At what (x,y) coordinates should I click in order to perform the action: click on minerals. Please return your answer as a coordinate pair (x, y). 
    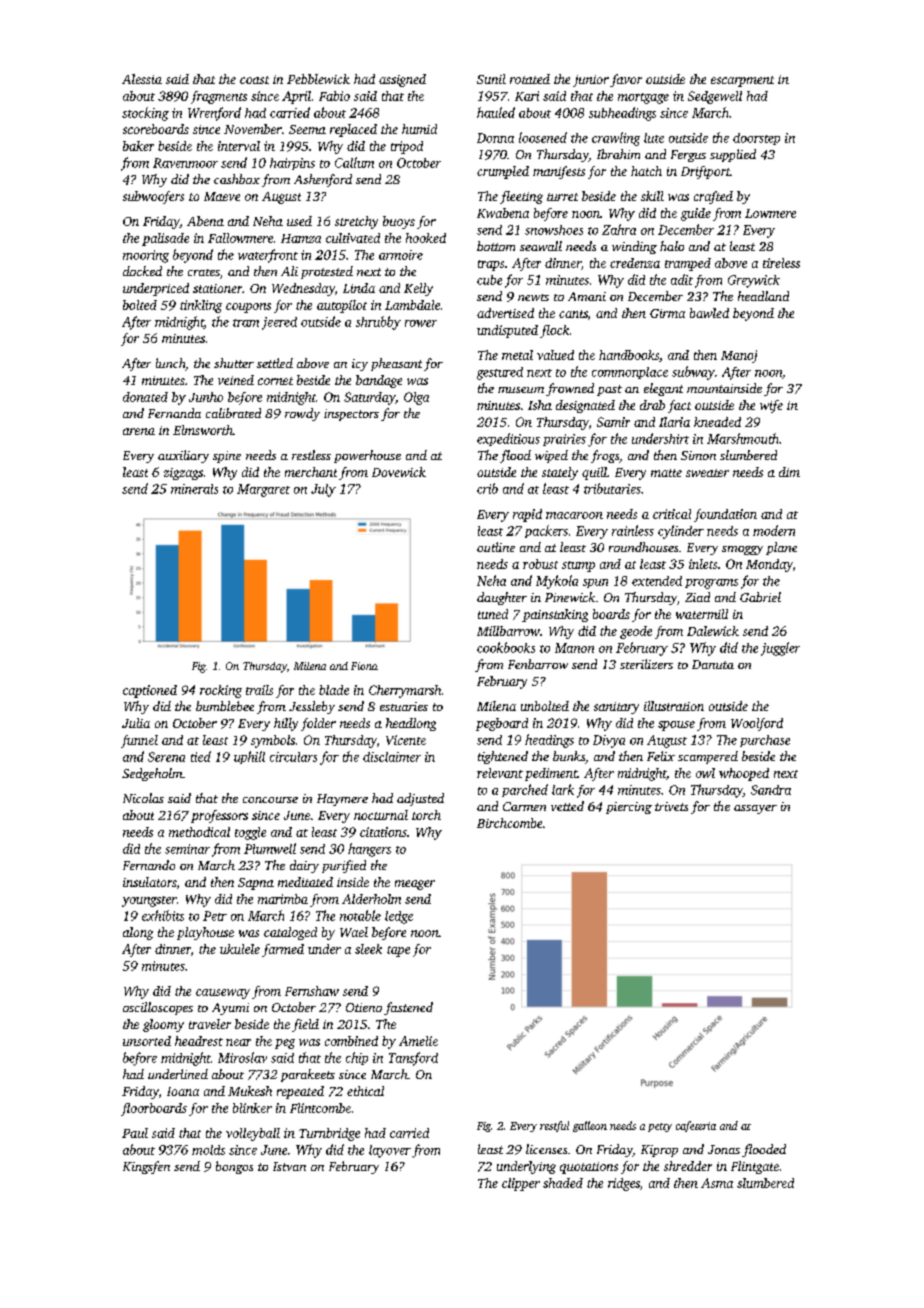
    Looking at the image, I should click on (194, 489).
